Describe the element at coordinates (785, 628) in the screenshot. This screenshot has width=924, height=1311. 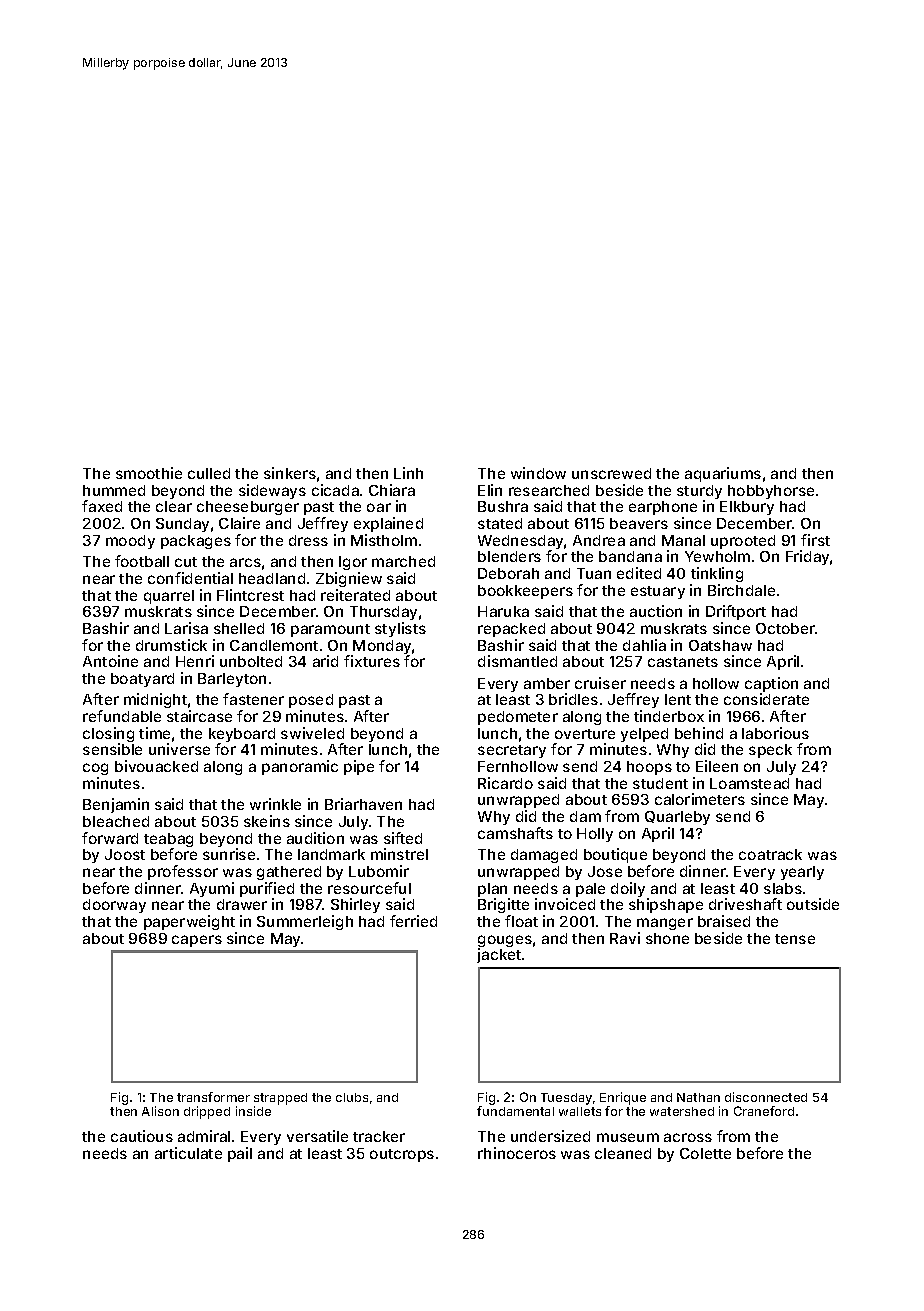
I see `October` at that location.
